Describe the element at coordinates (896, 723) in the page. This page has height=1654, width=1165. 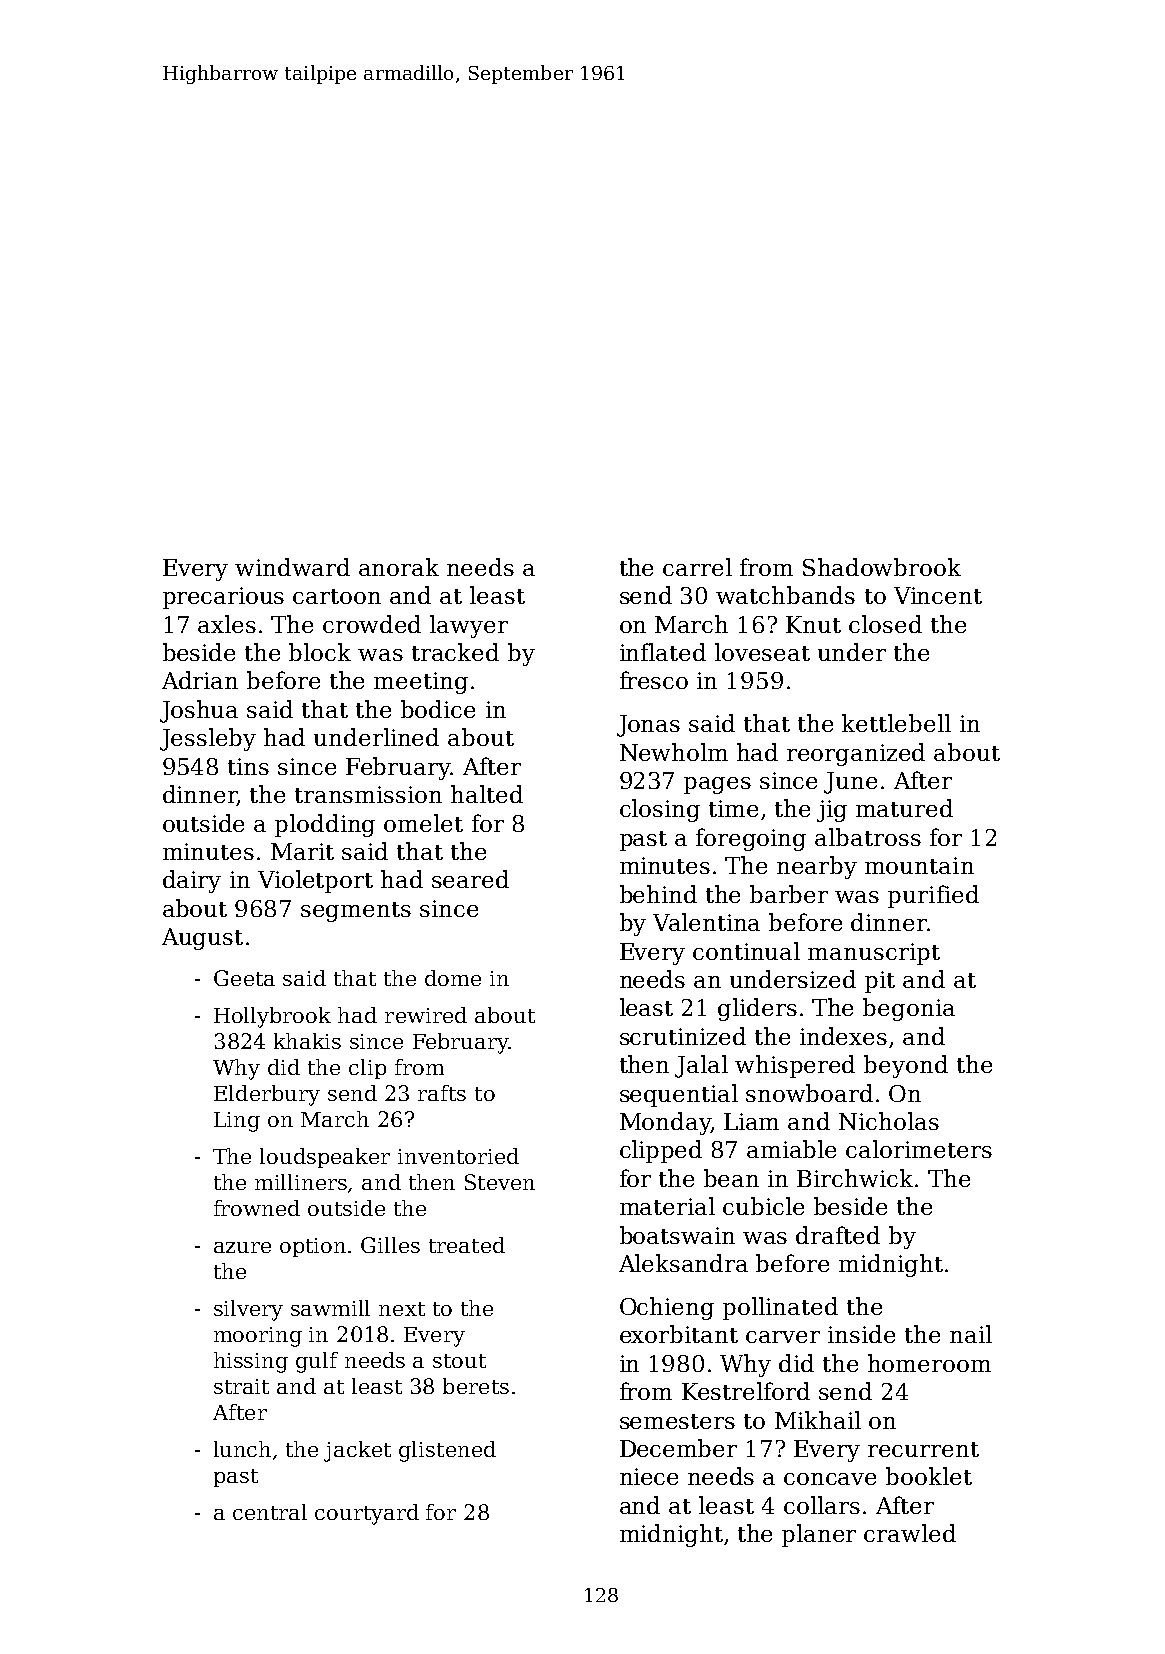
I see `kettlebell` at that location.
